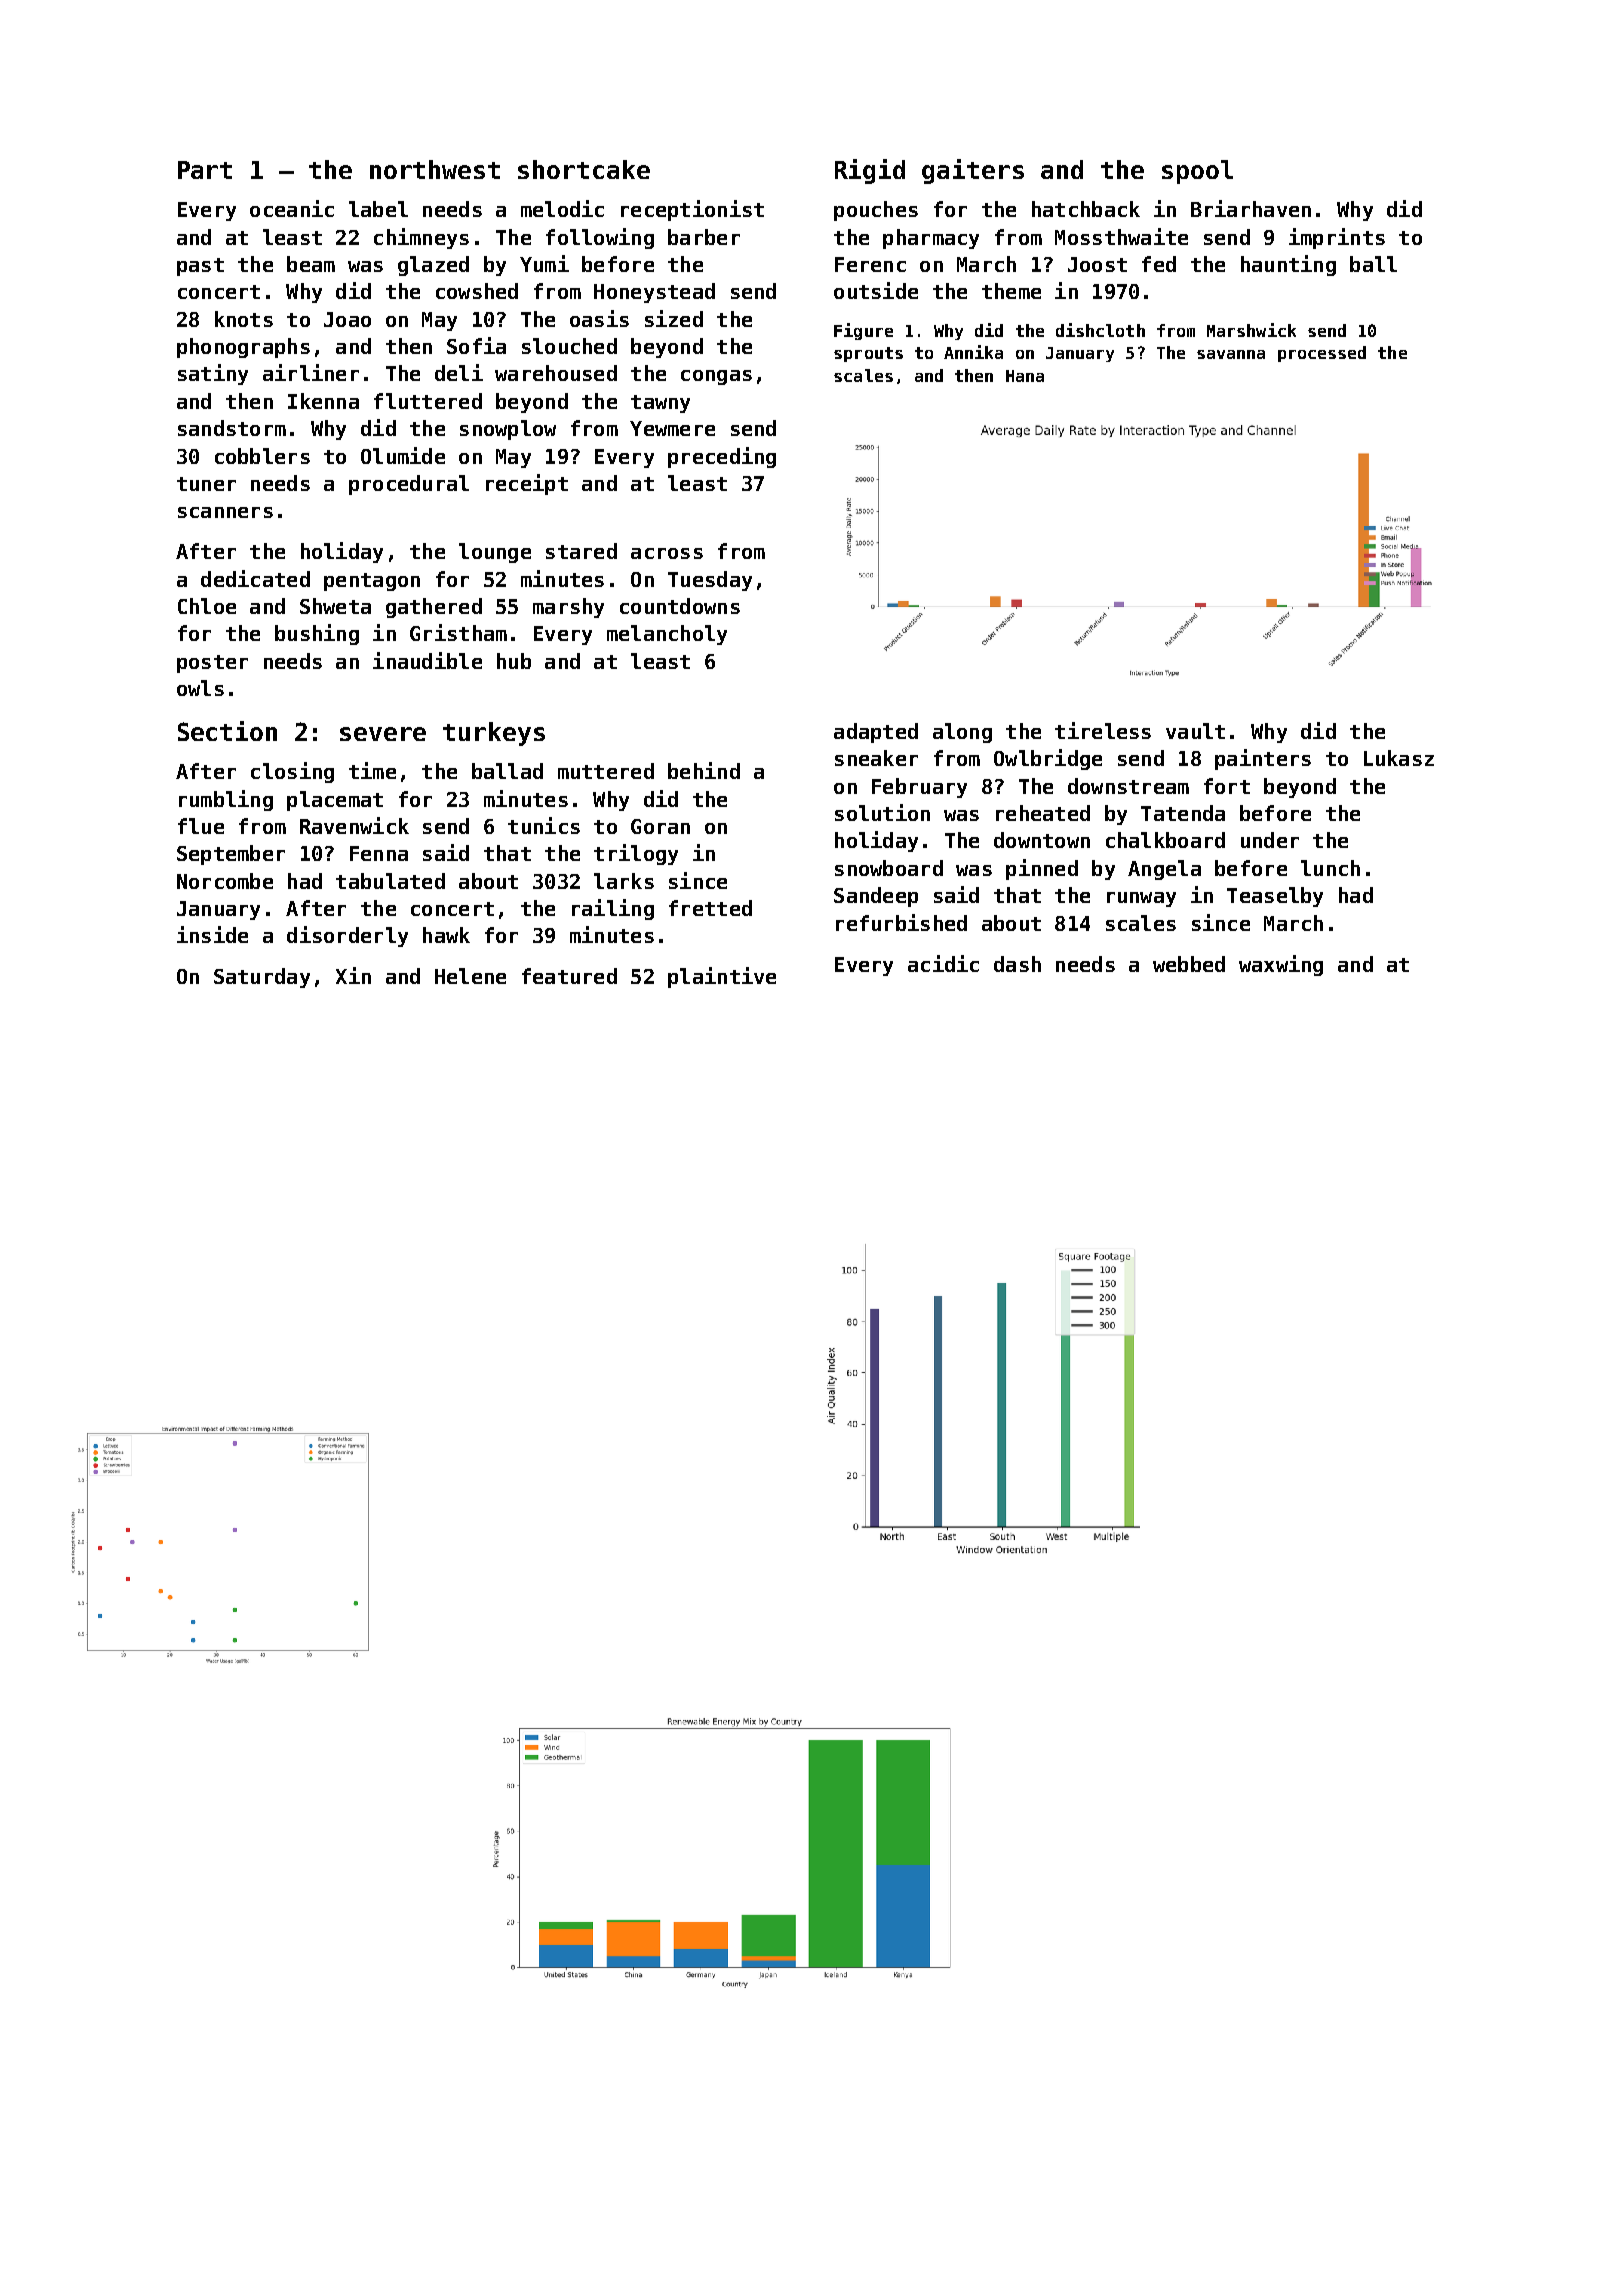 The height and width of the document is (2292, 1620). Describe the element at coordinates (508, 430) in the document. I see `snowplow` at that location.
